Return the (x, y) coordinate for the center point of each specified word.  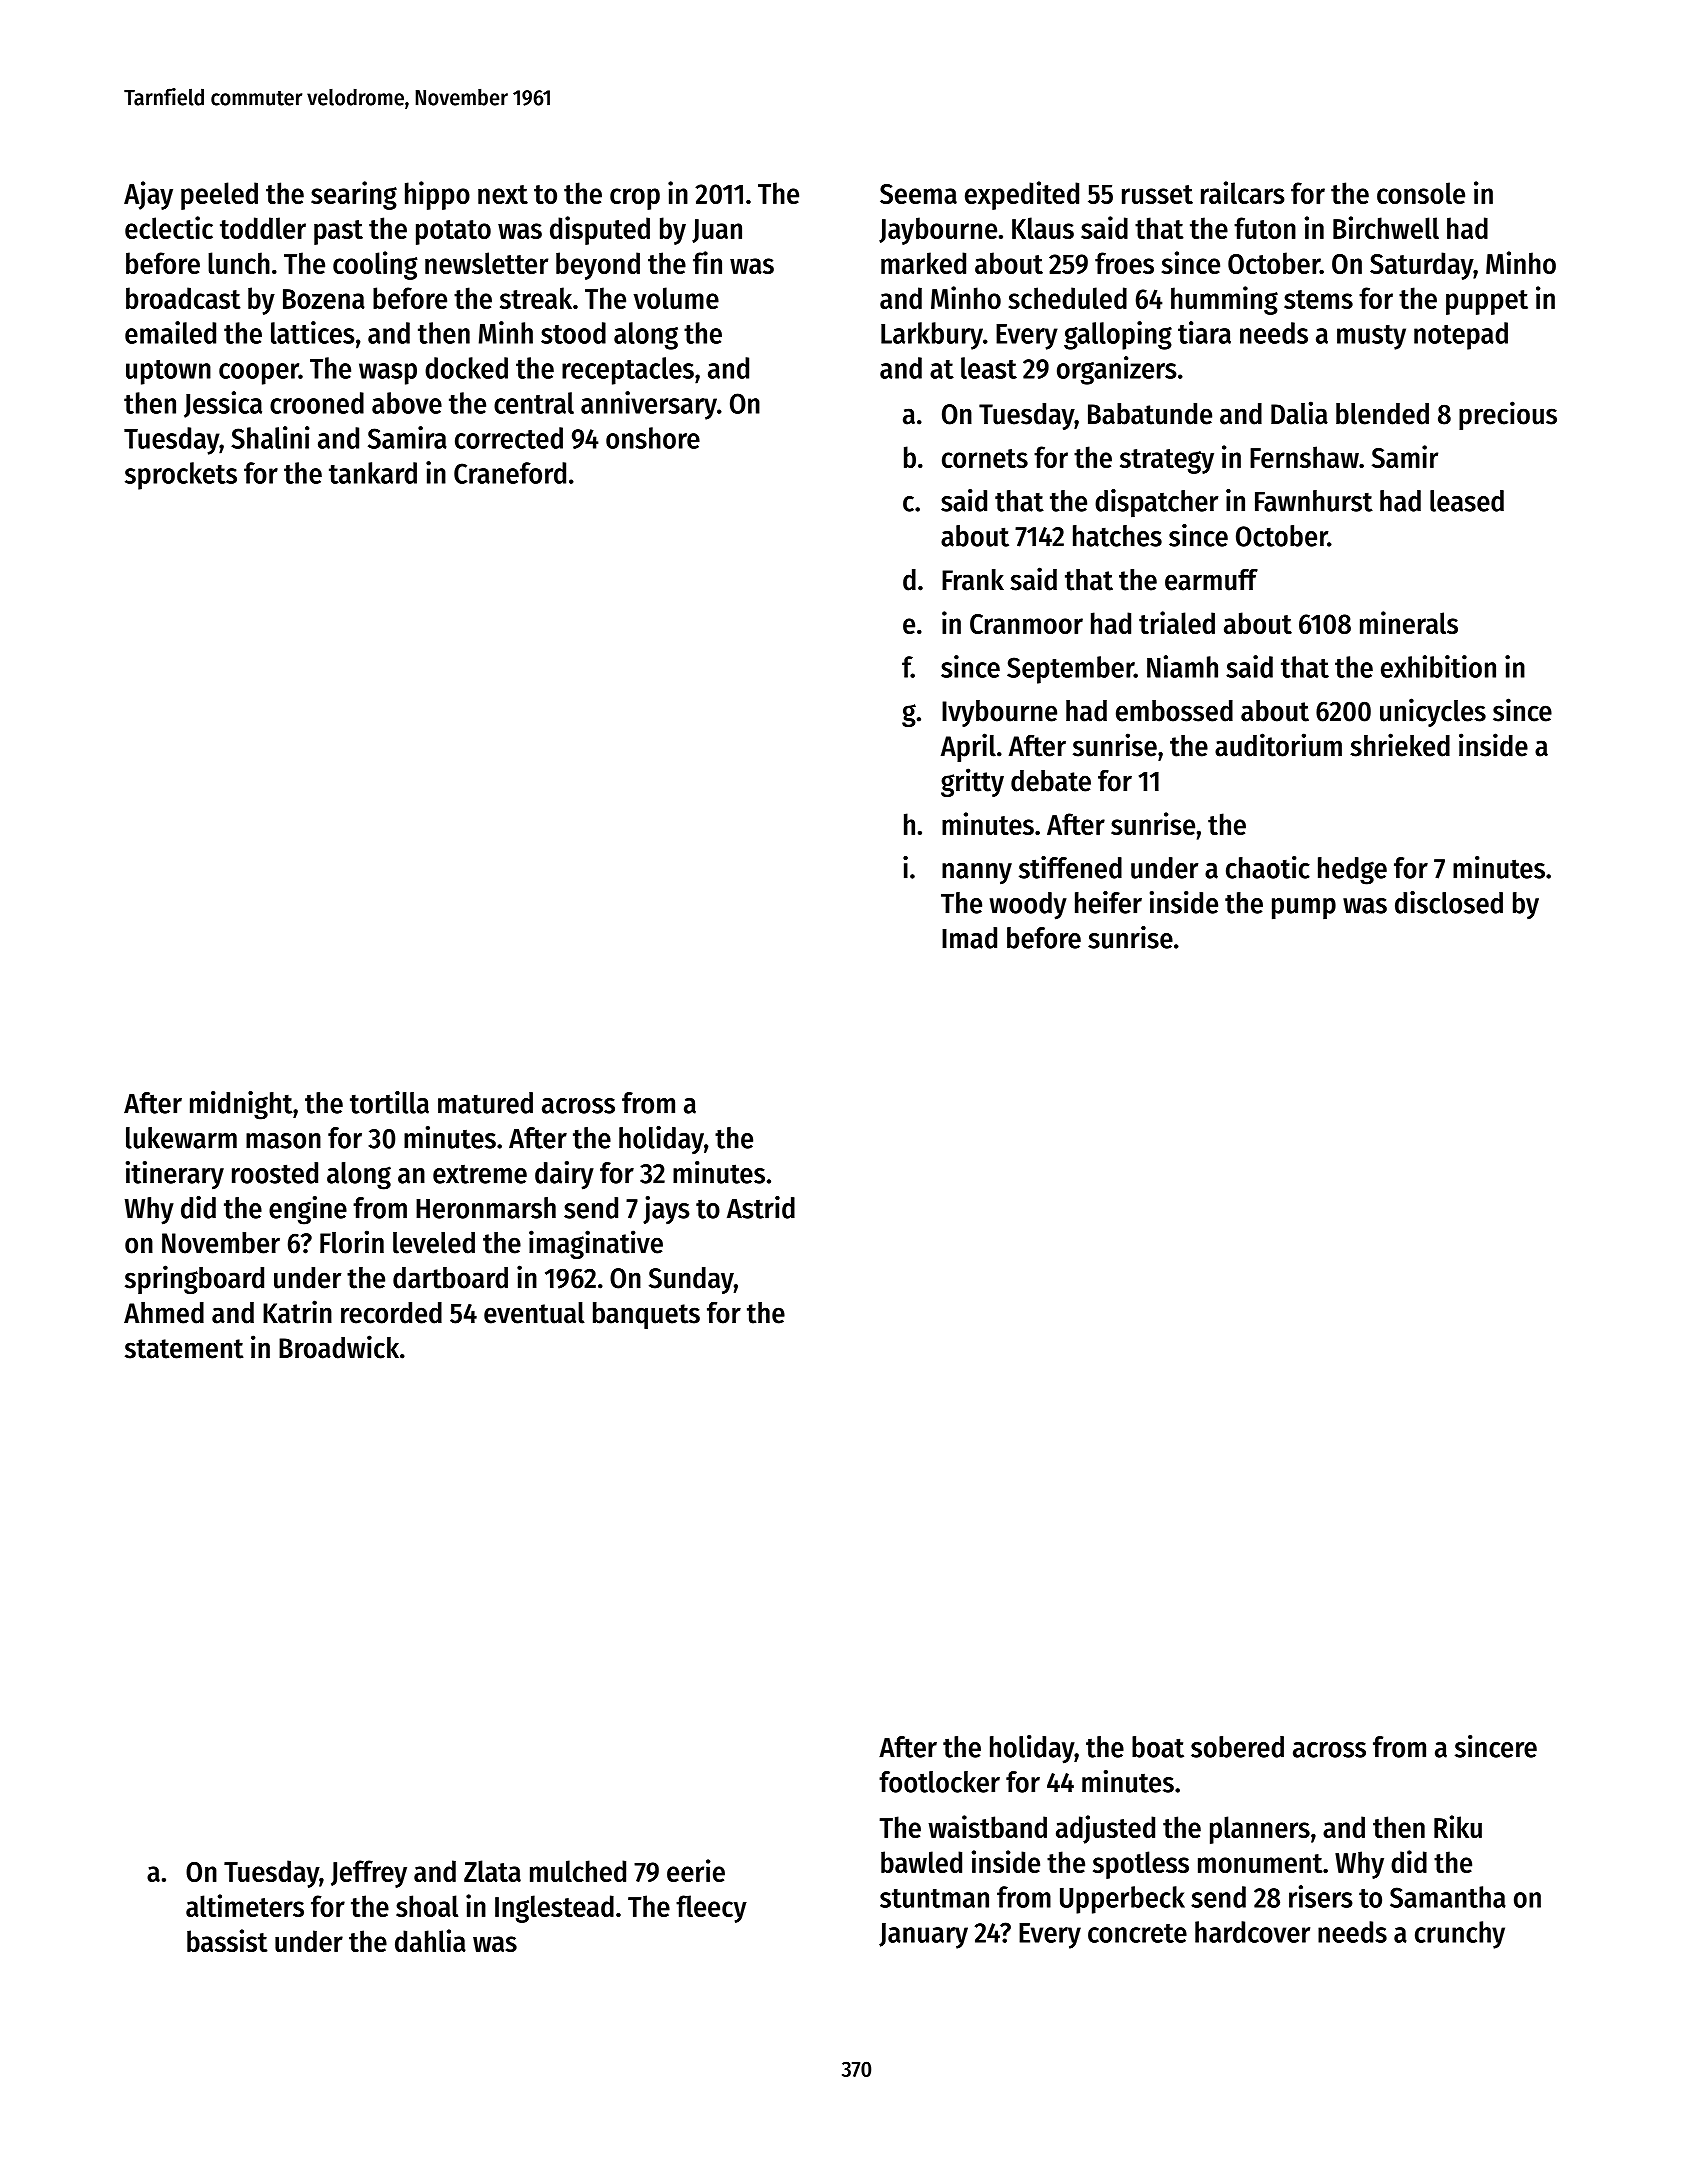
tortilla (389, 1102)
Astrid (761, 1207)
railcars (1243, 192)
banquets (646, 1315)
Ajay (148, 195)
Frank (973, 580)
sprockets (181, 476)
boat (1158, 1747)
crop (635, 199)
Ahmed (164, 1313)
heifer (1108, 902)
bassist (227, 1940)
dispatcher (1156, 503)
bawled (921, 1862)
